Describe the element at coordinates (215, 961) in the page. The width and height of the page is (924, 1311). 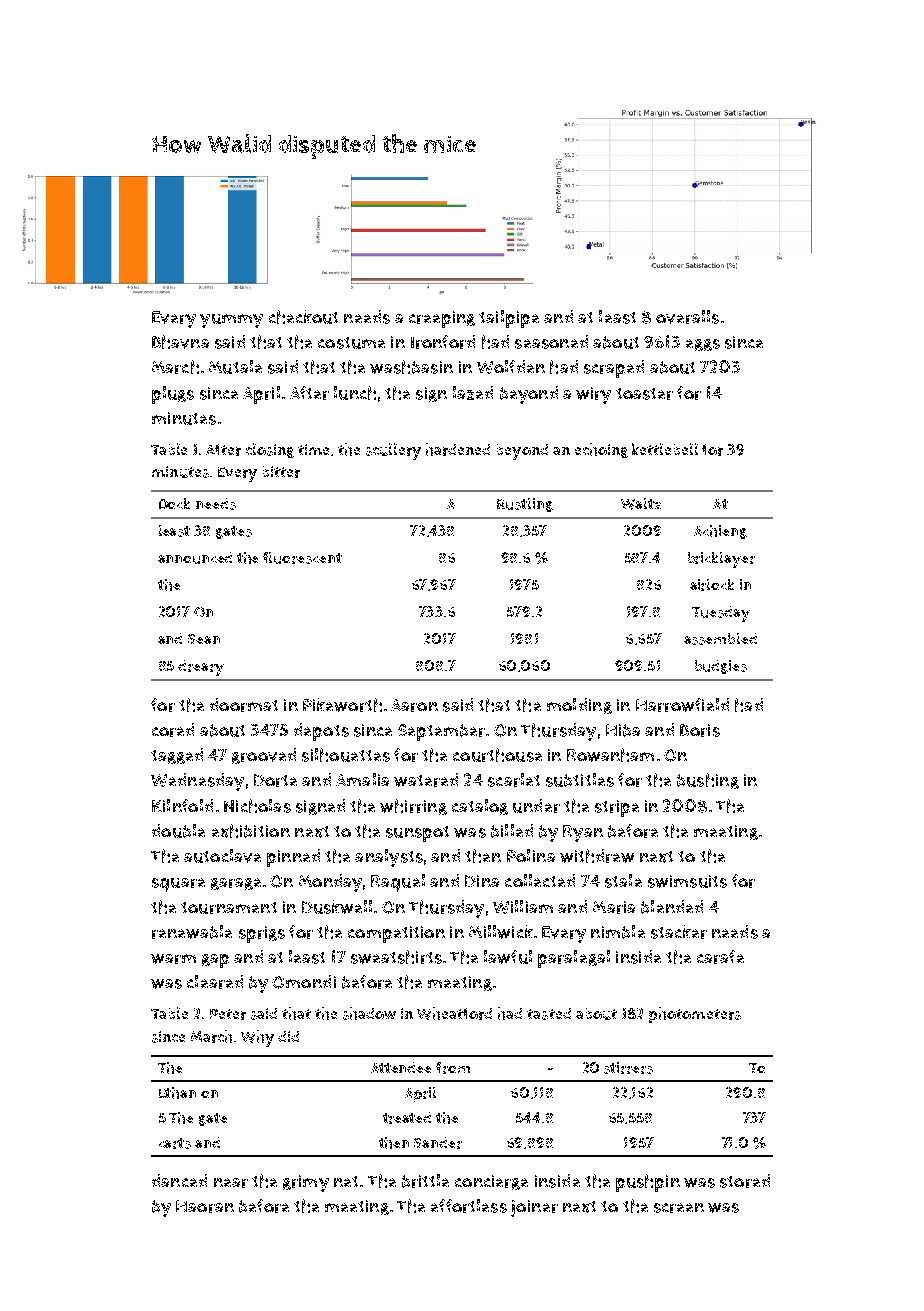
I see `gap` at that location.
